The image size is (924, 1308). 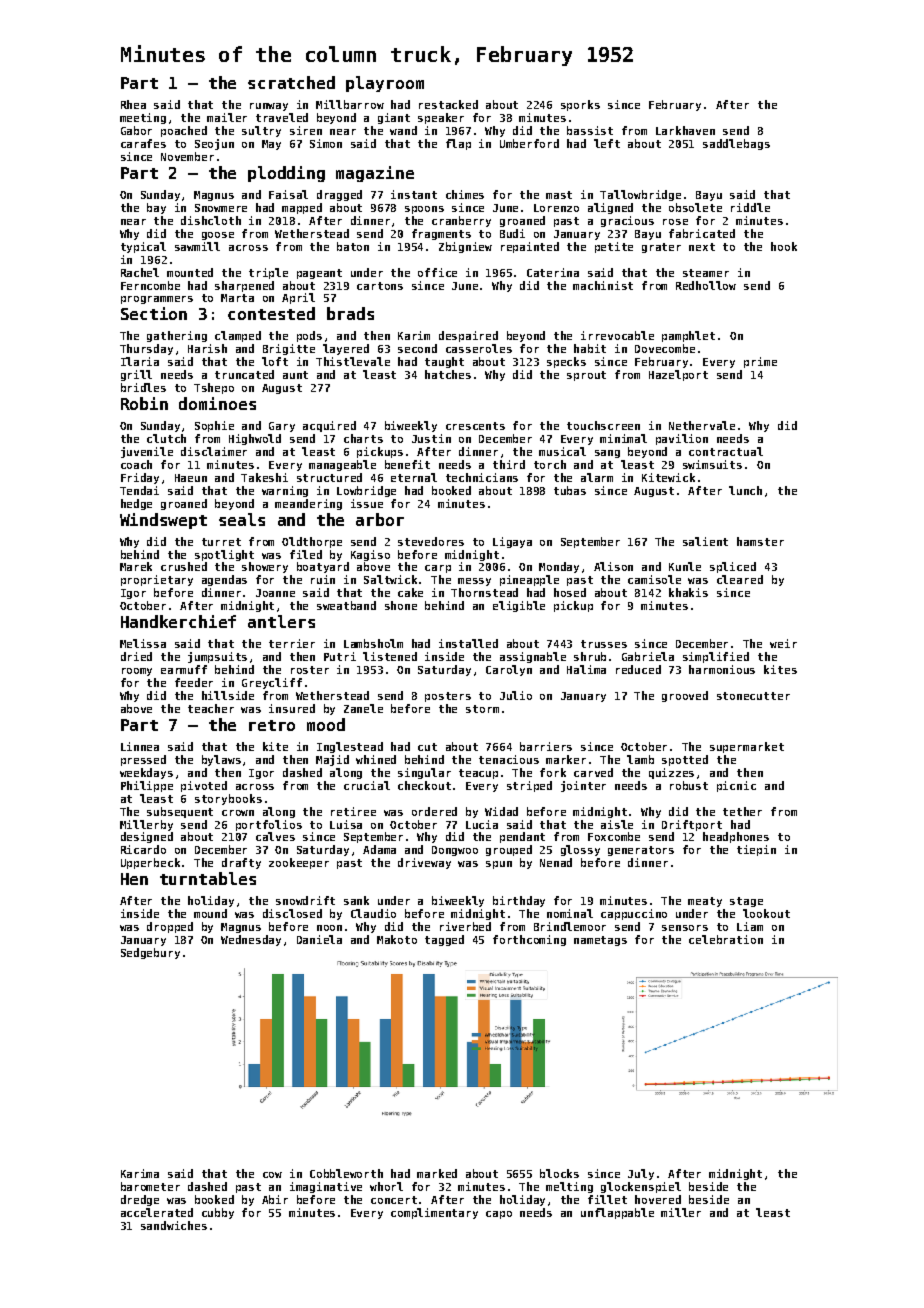 I want to click on Takeshi, so click(x=264, y=477).
